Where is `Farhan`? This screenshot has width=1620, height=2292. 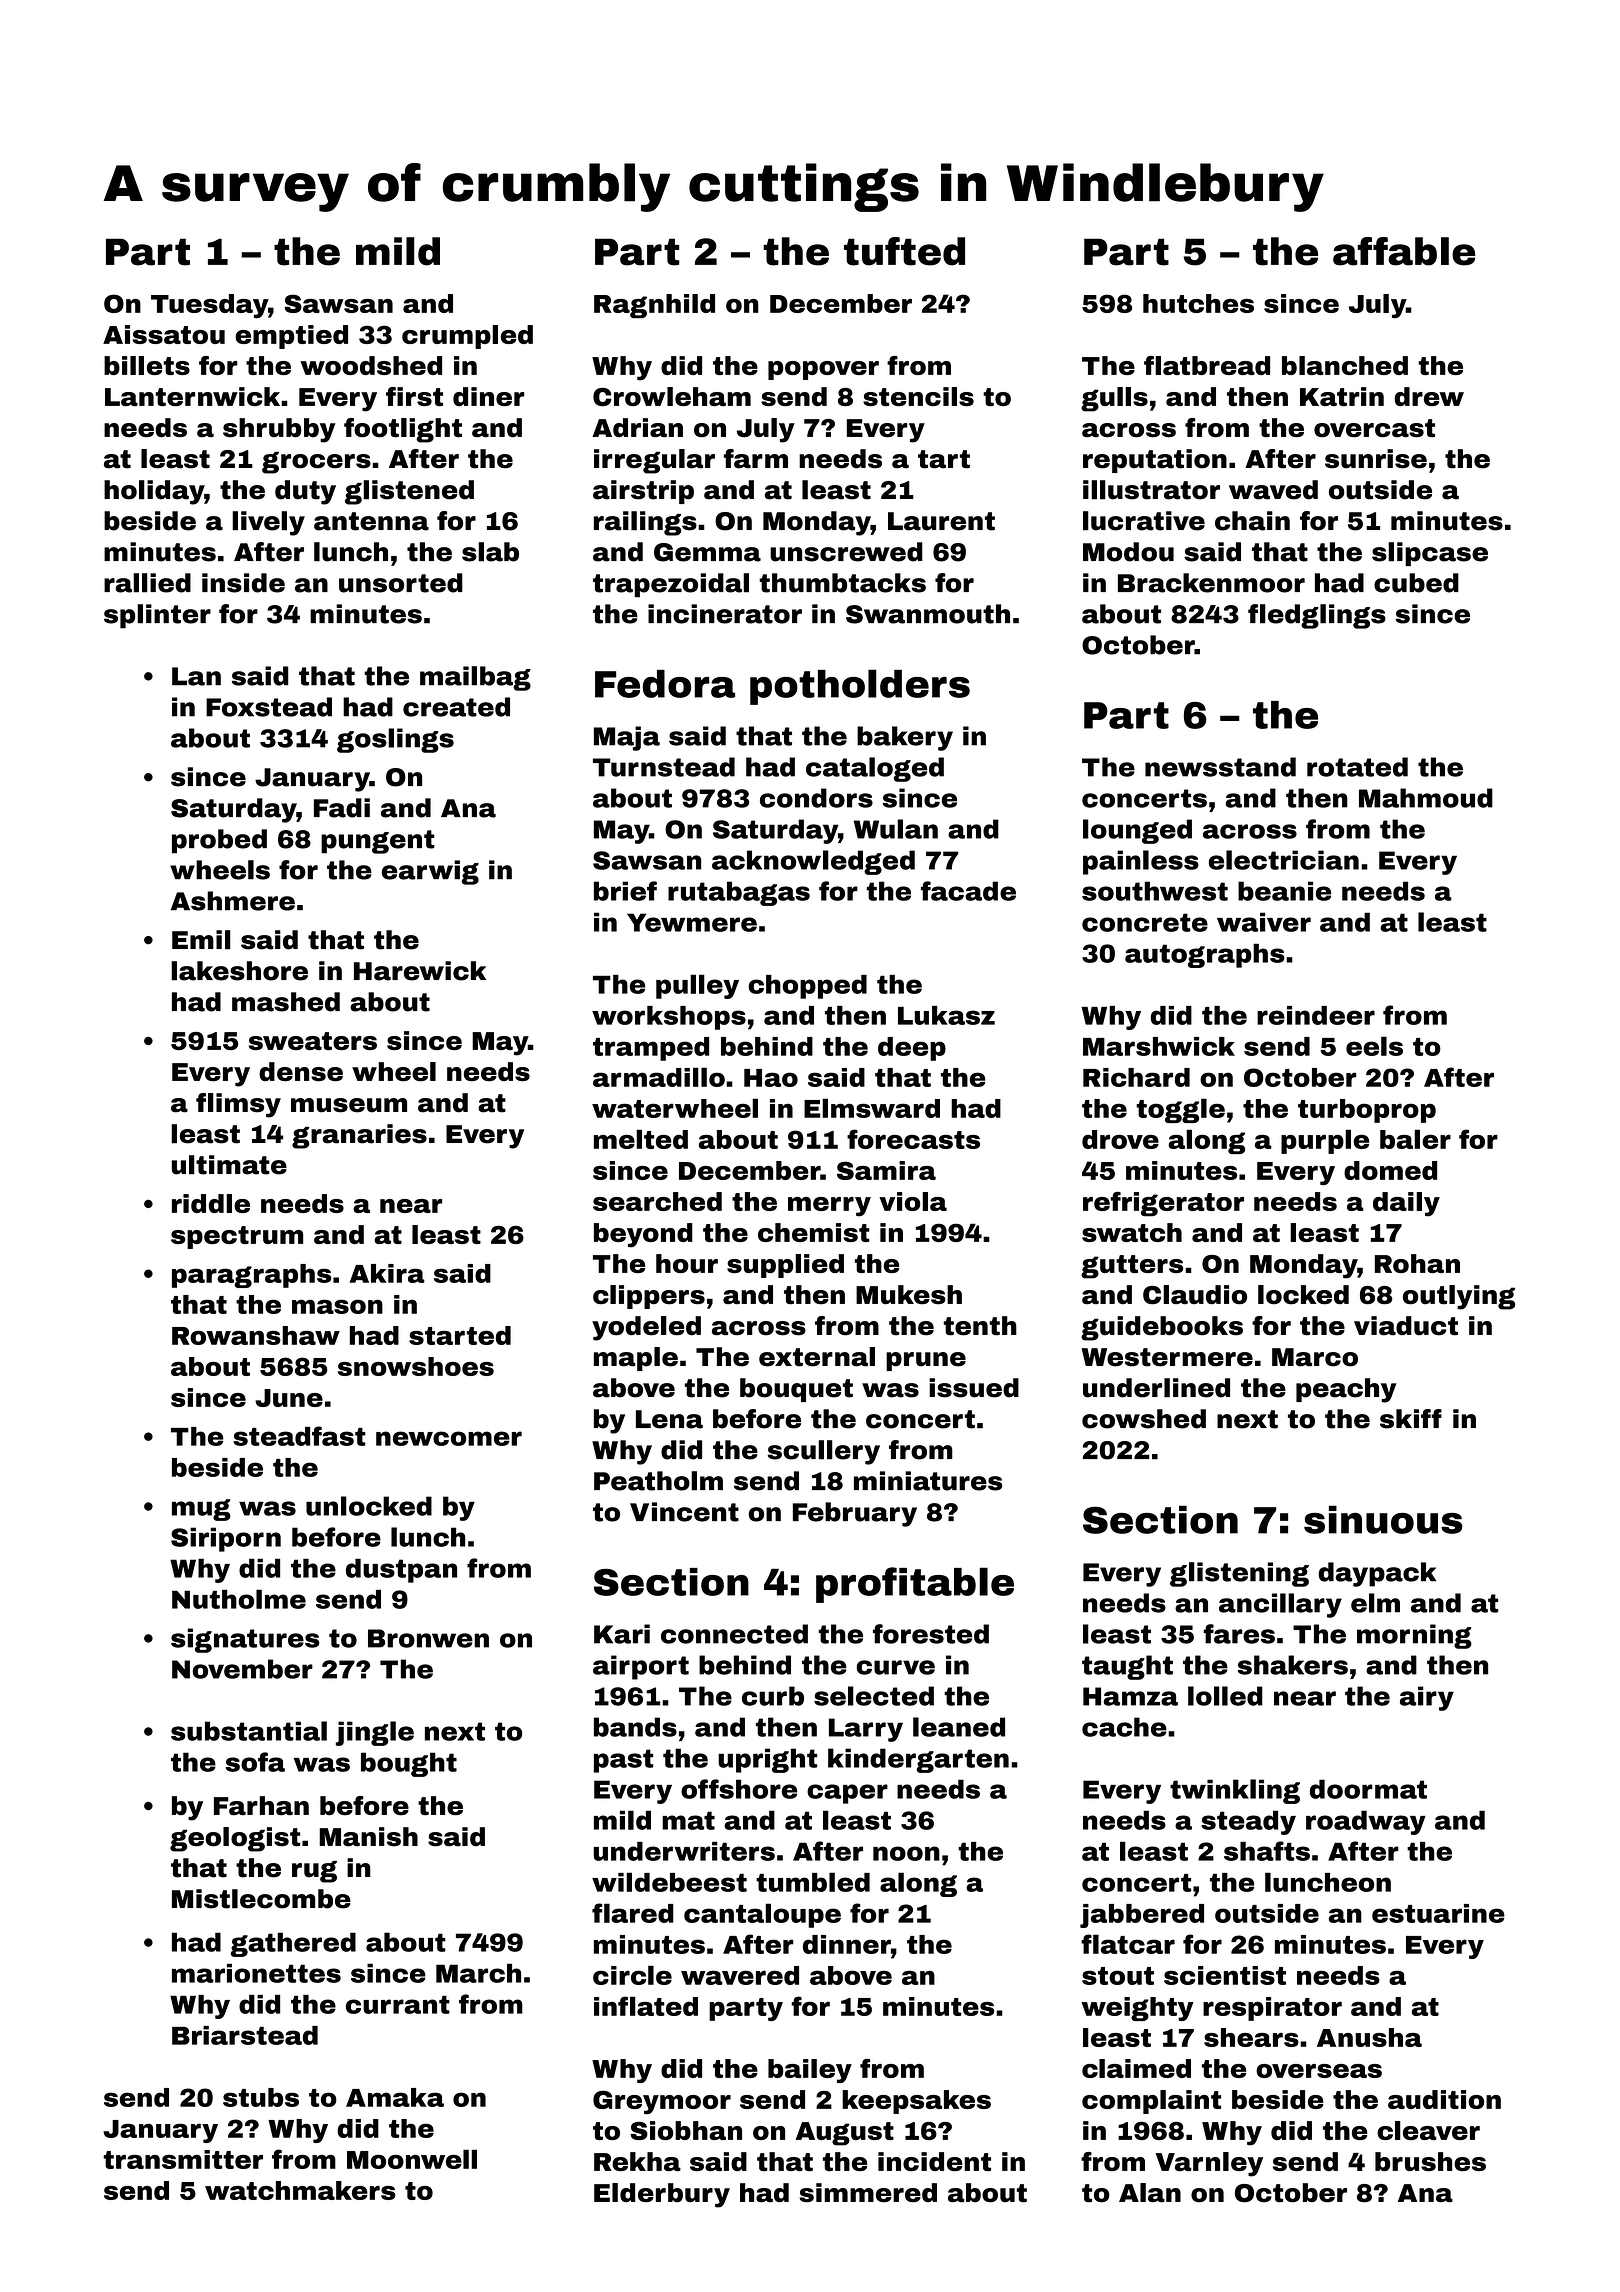 Farhan is located at coordinates (261, 1806).
